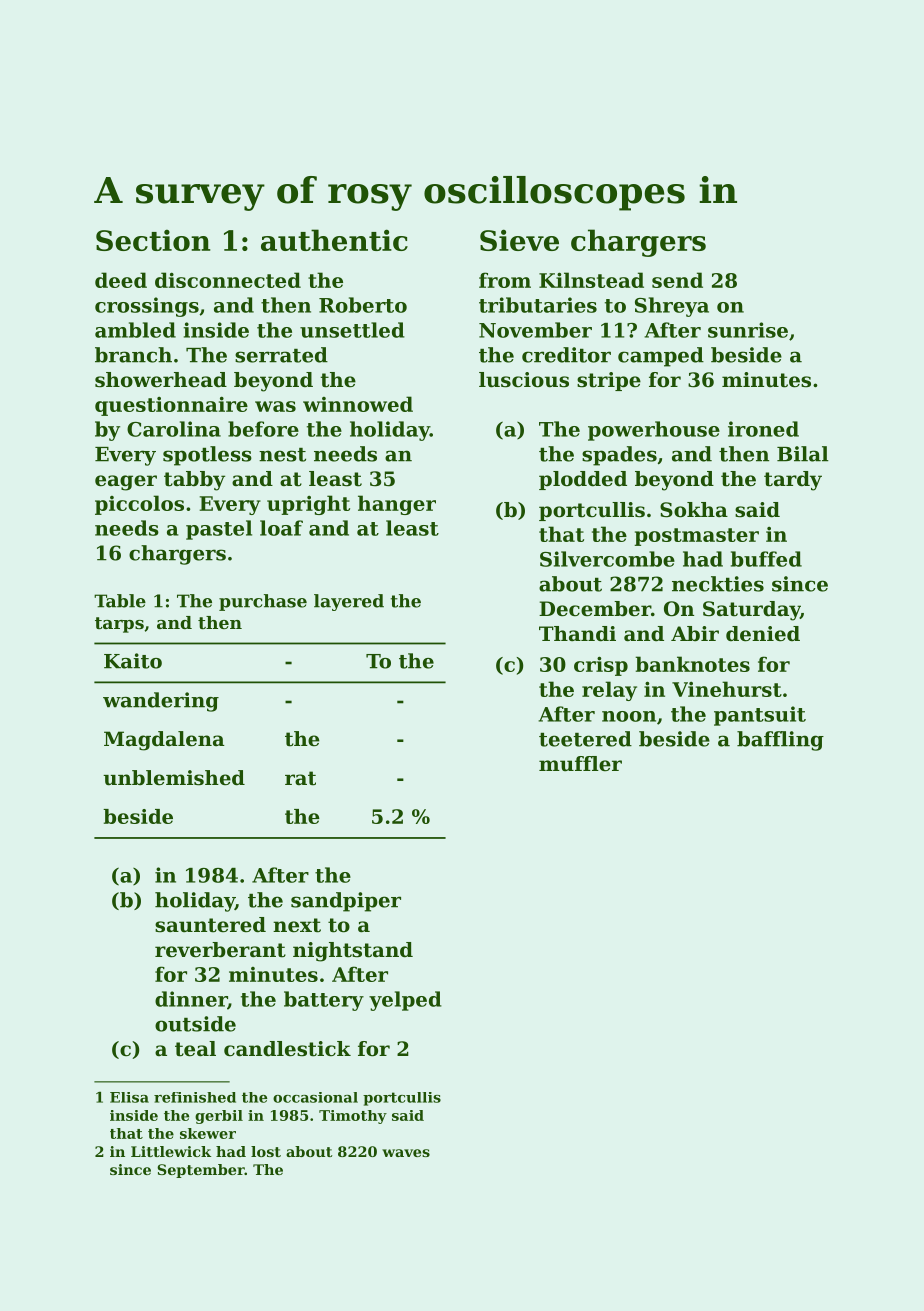 Image resolution: width=924 pixels, height=1311 pixels. Describe the element at coordinates (677, 280) in the page. I see `send` at that location.
